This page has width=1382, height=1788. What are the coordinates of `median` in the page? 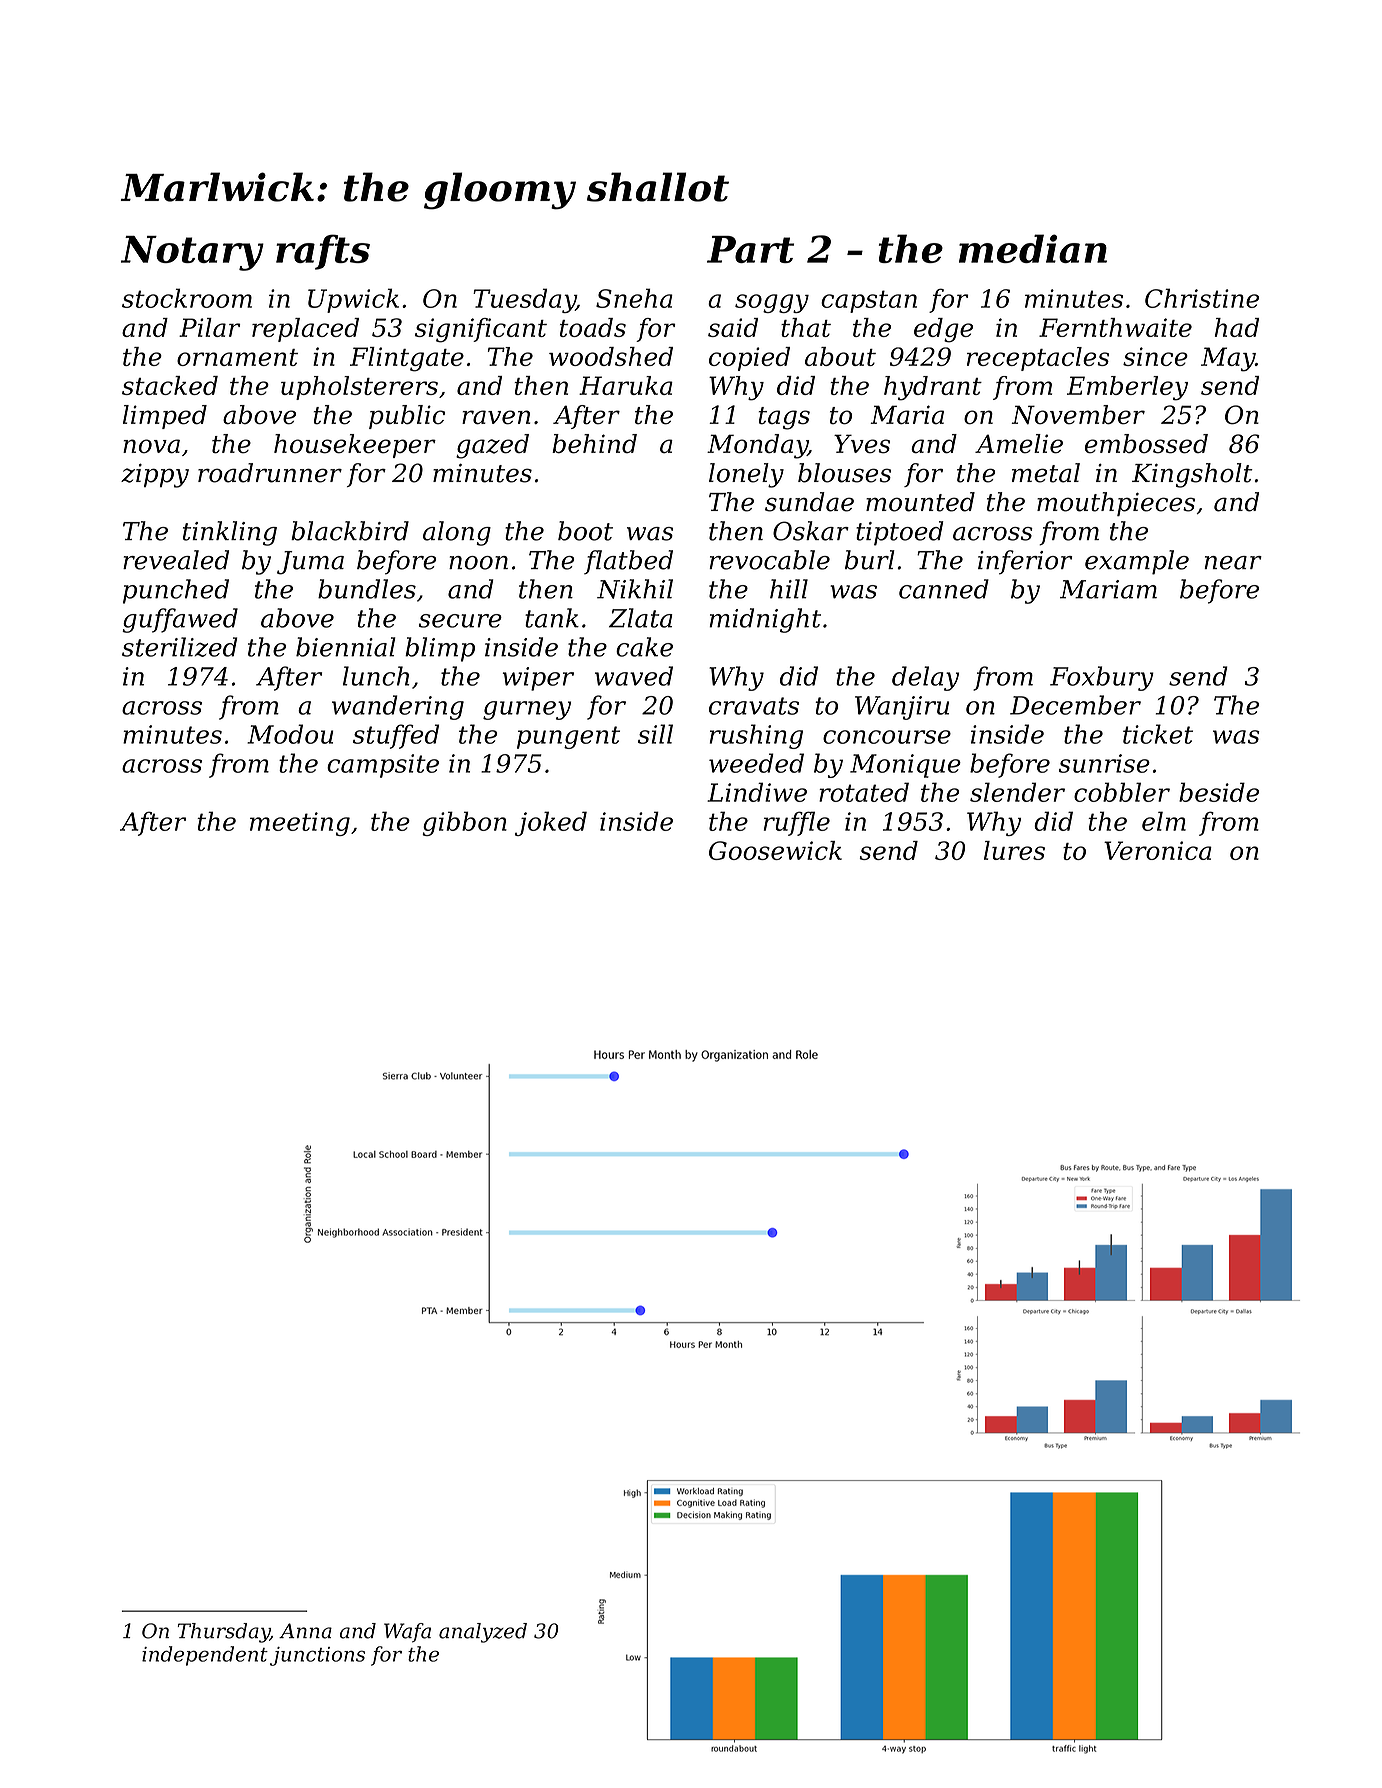 It's located at (1033, 248).
